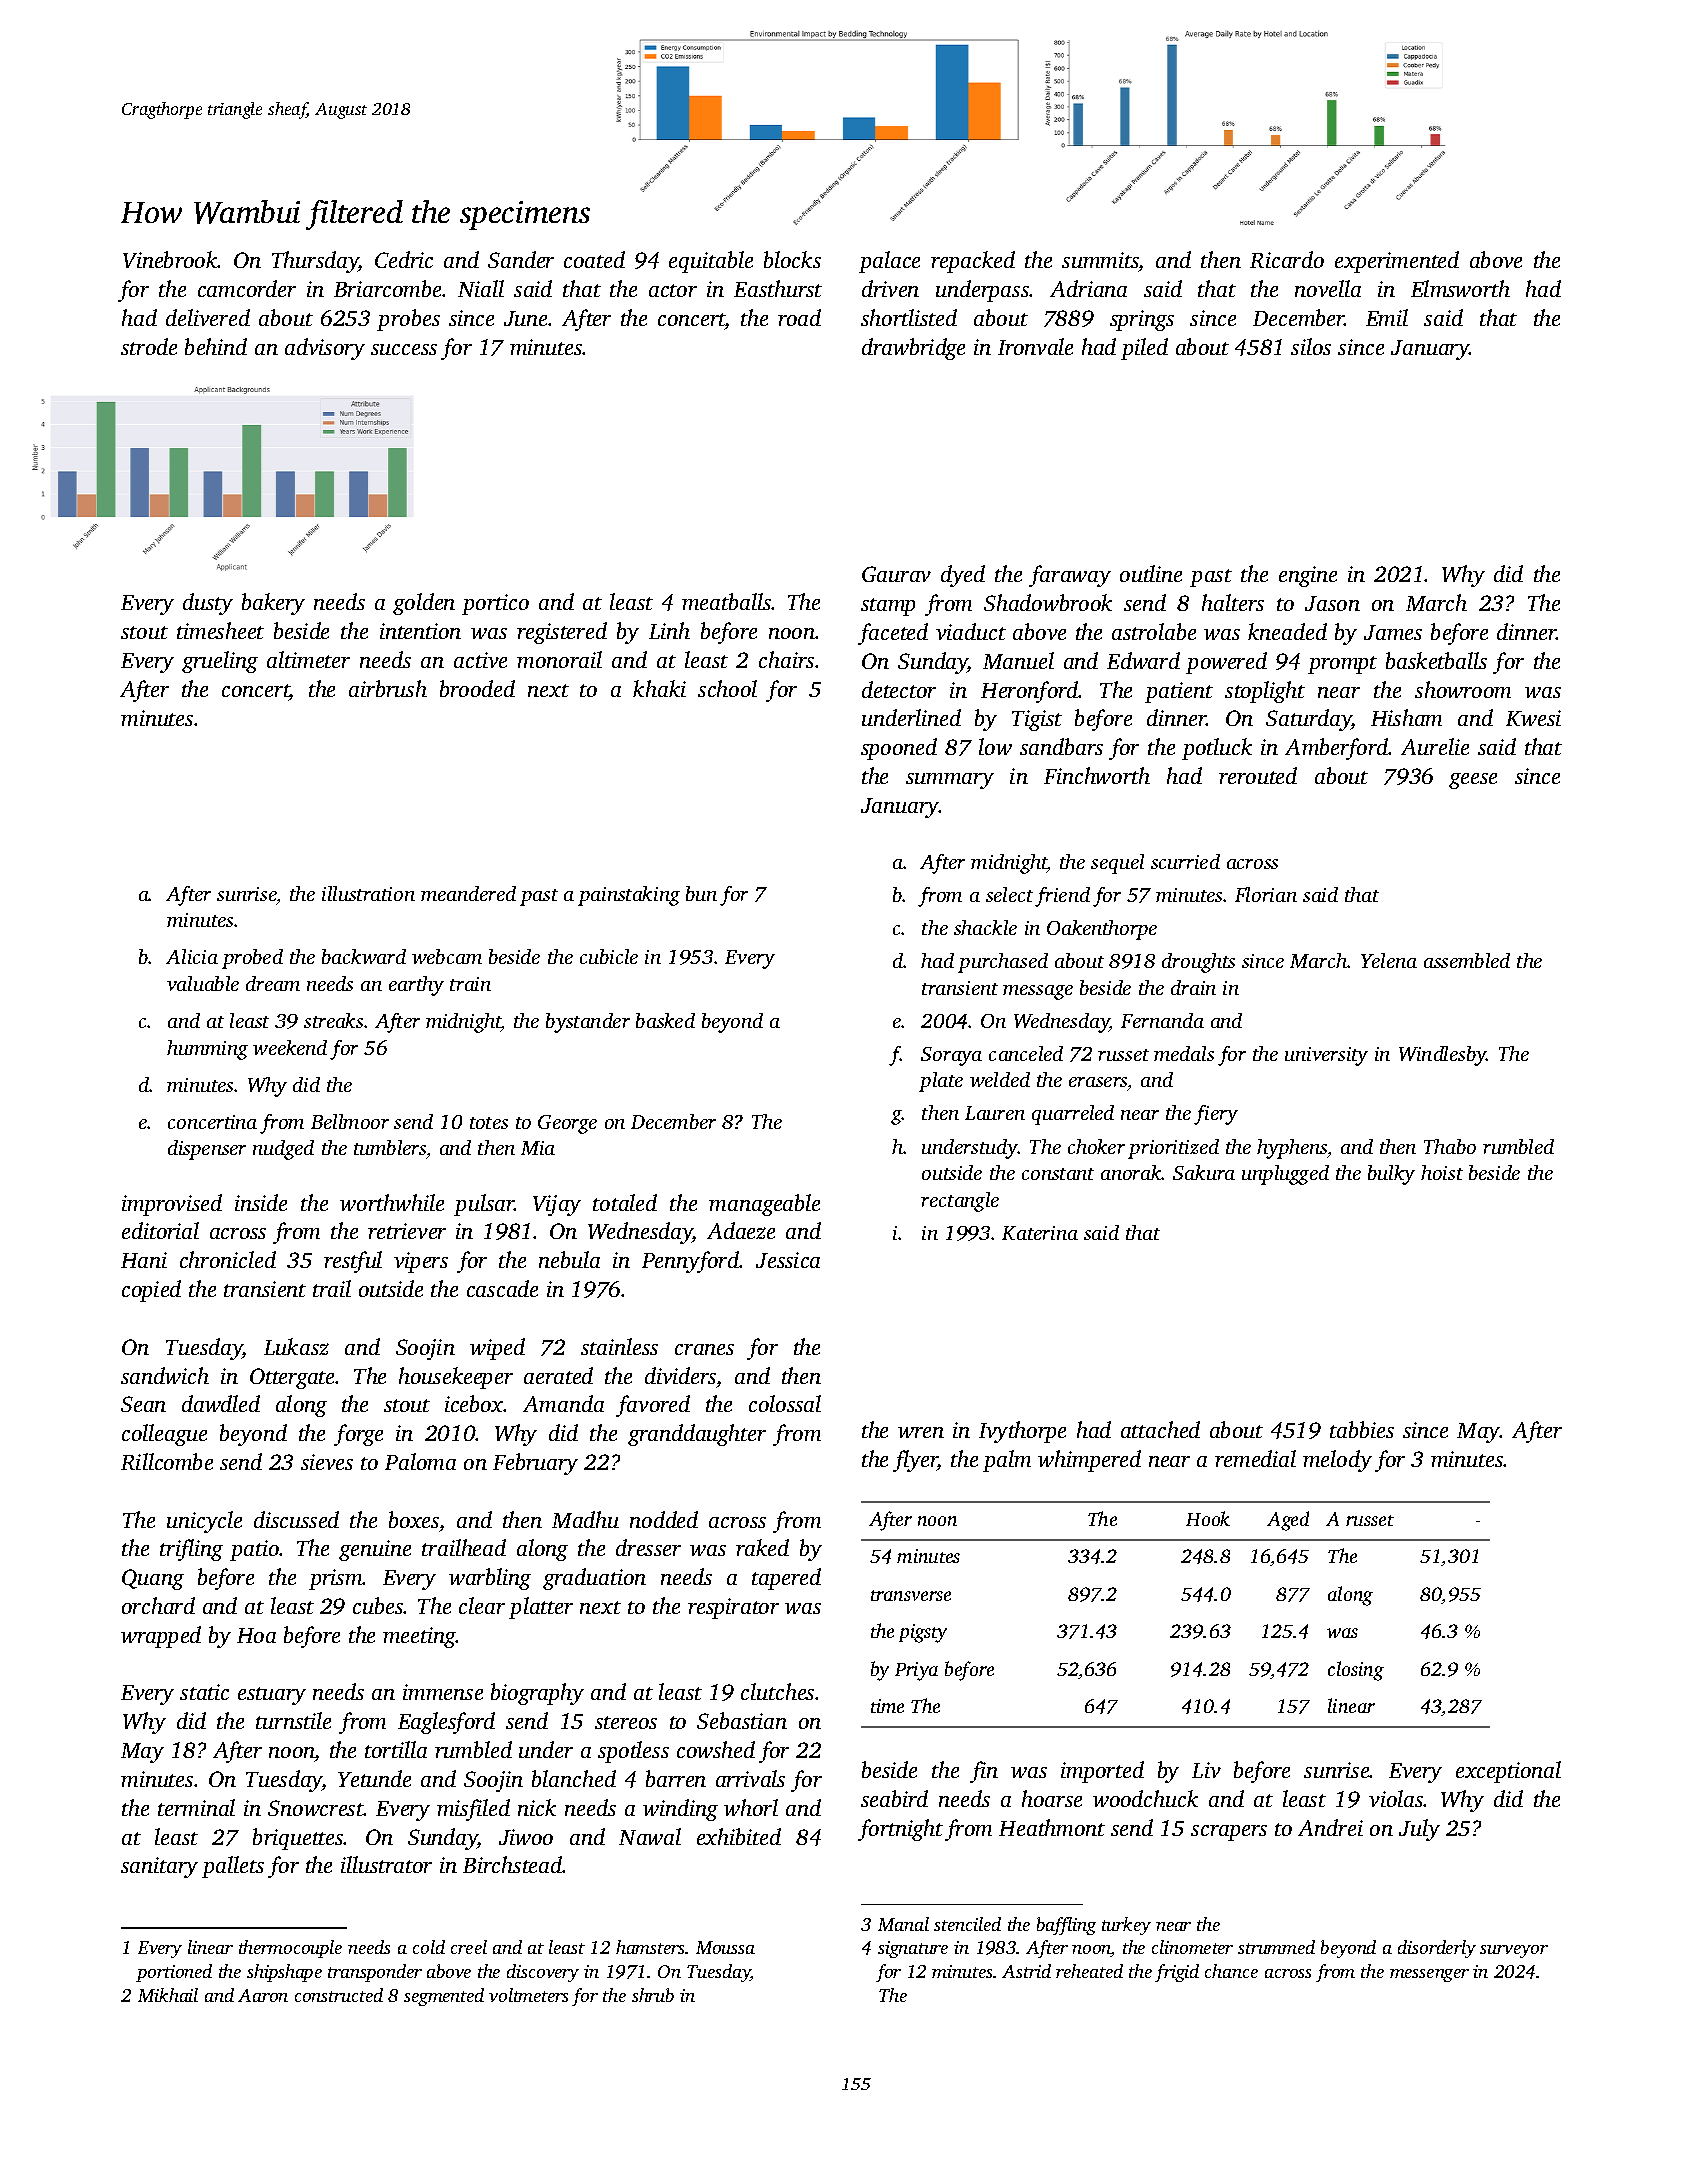 The height and width of the image is (2178, 1683). I want to click on exceptional, so click(1508, 1772).
